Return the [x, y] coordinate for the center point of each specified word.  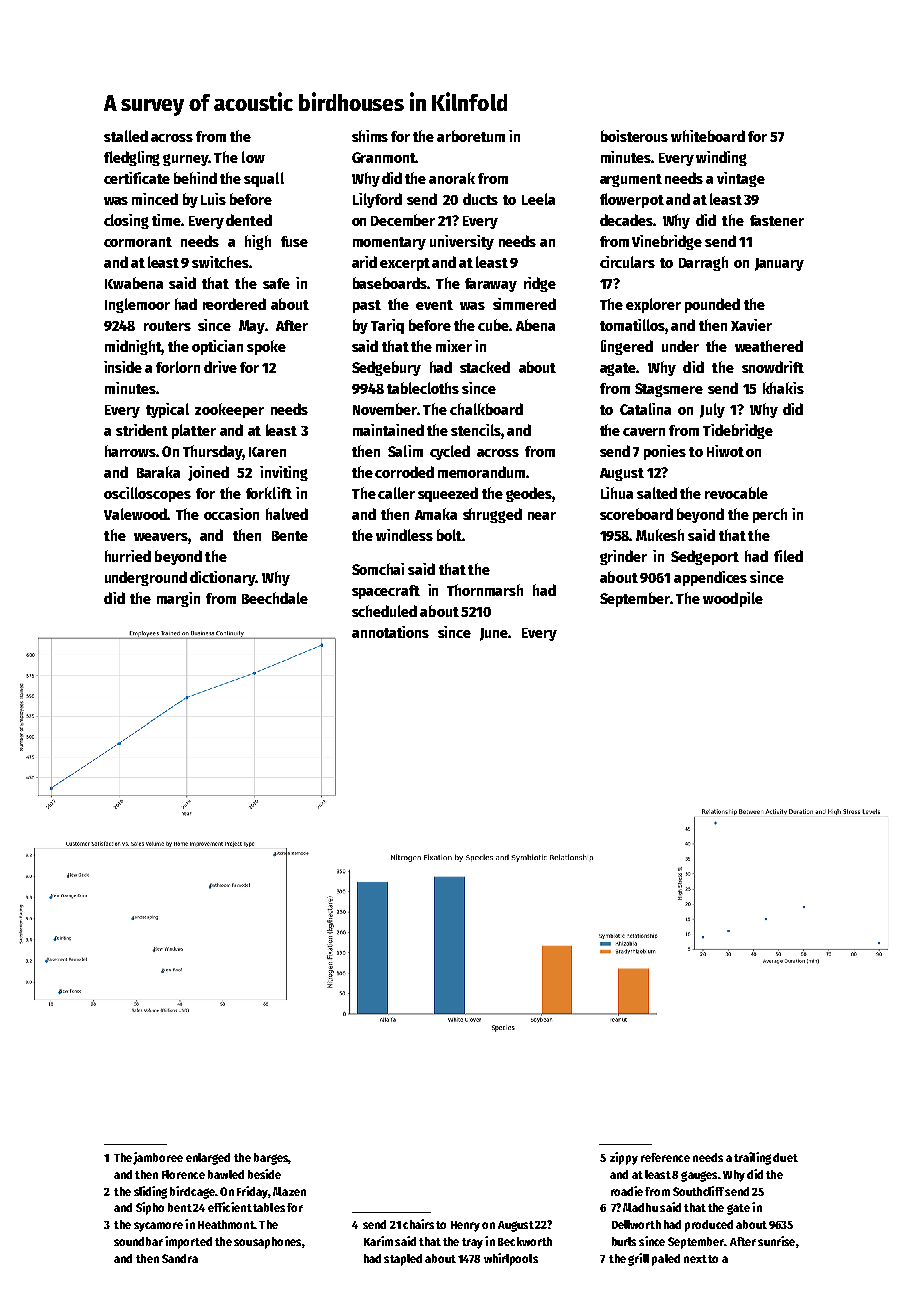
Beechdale [275, 598]
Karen [267, 452]
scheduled [384, 611]
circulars [627, 262]
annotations [390, 632]
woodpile [733, 599]
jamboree [158, 1158]
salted [657, 493]
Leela [538, 199]
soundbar [138, 1241]
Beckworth [525, 1241]
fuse [294, 241]
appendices [710, 578]
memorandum [481, 472]
